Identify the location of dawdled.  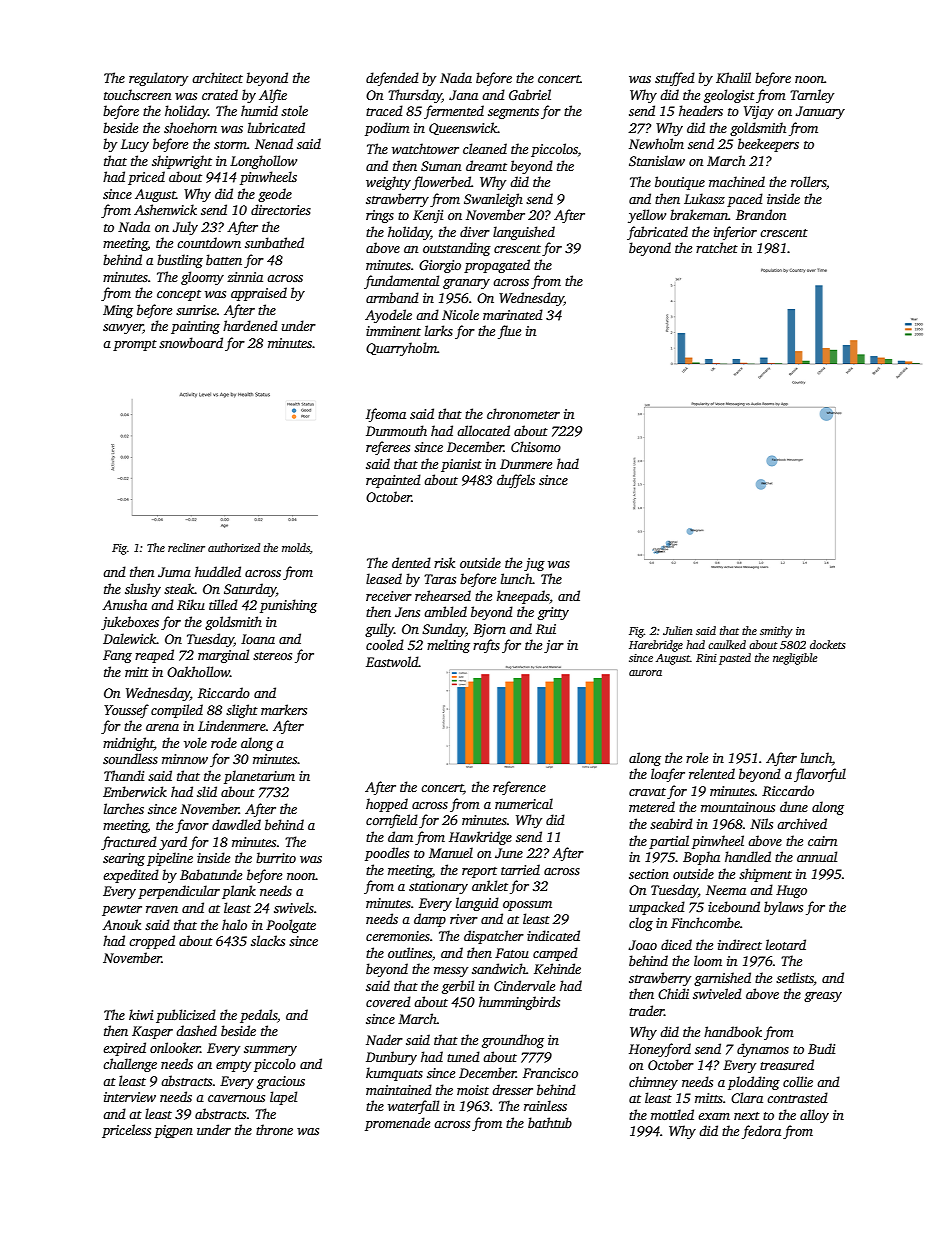
(236, 824).
